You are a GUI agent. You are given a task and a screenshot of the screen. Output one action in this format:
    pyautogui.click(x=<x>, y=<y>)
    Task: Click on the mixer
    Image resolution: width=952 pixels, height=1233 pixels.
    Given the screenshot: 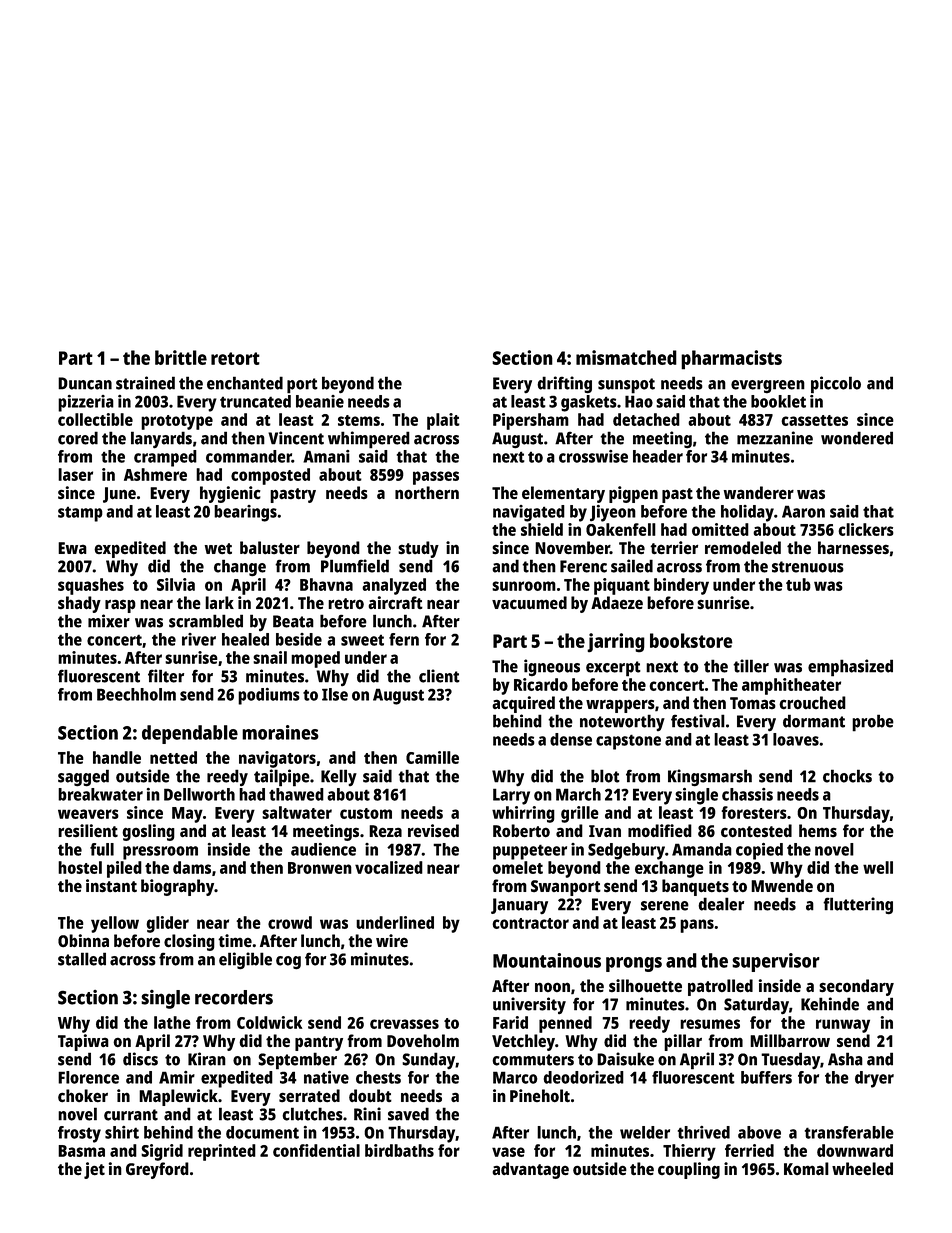 What is the action you would take?
    pyautogui.click(x=109, y=621)
